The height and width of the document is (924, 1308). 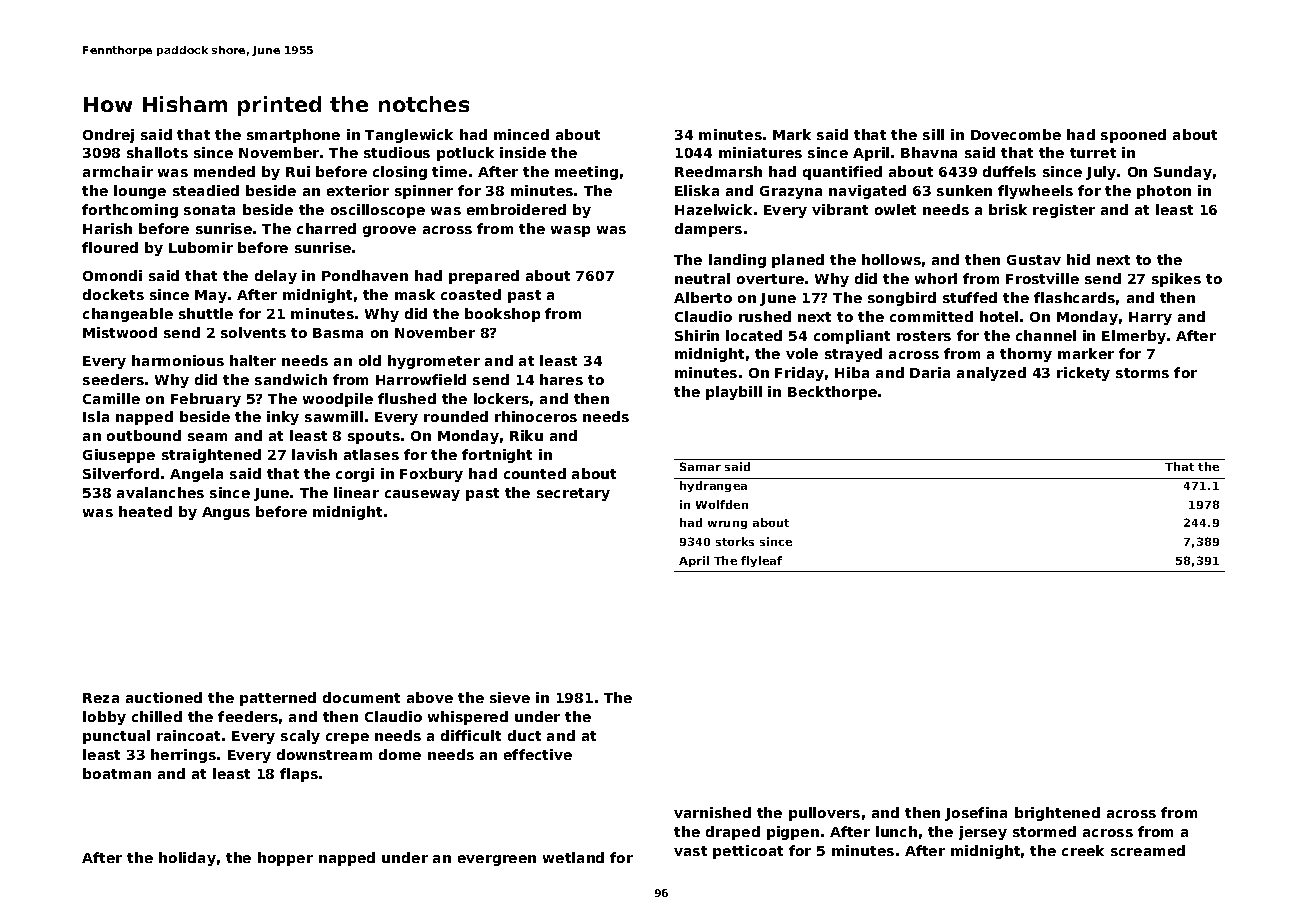 I want to click on spooned, so click(x=1133, y=136).
